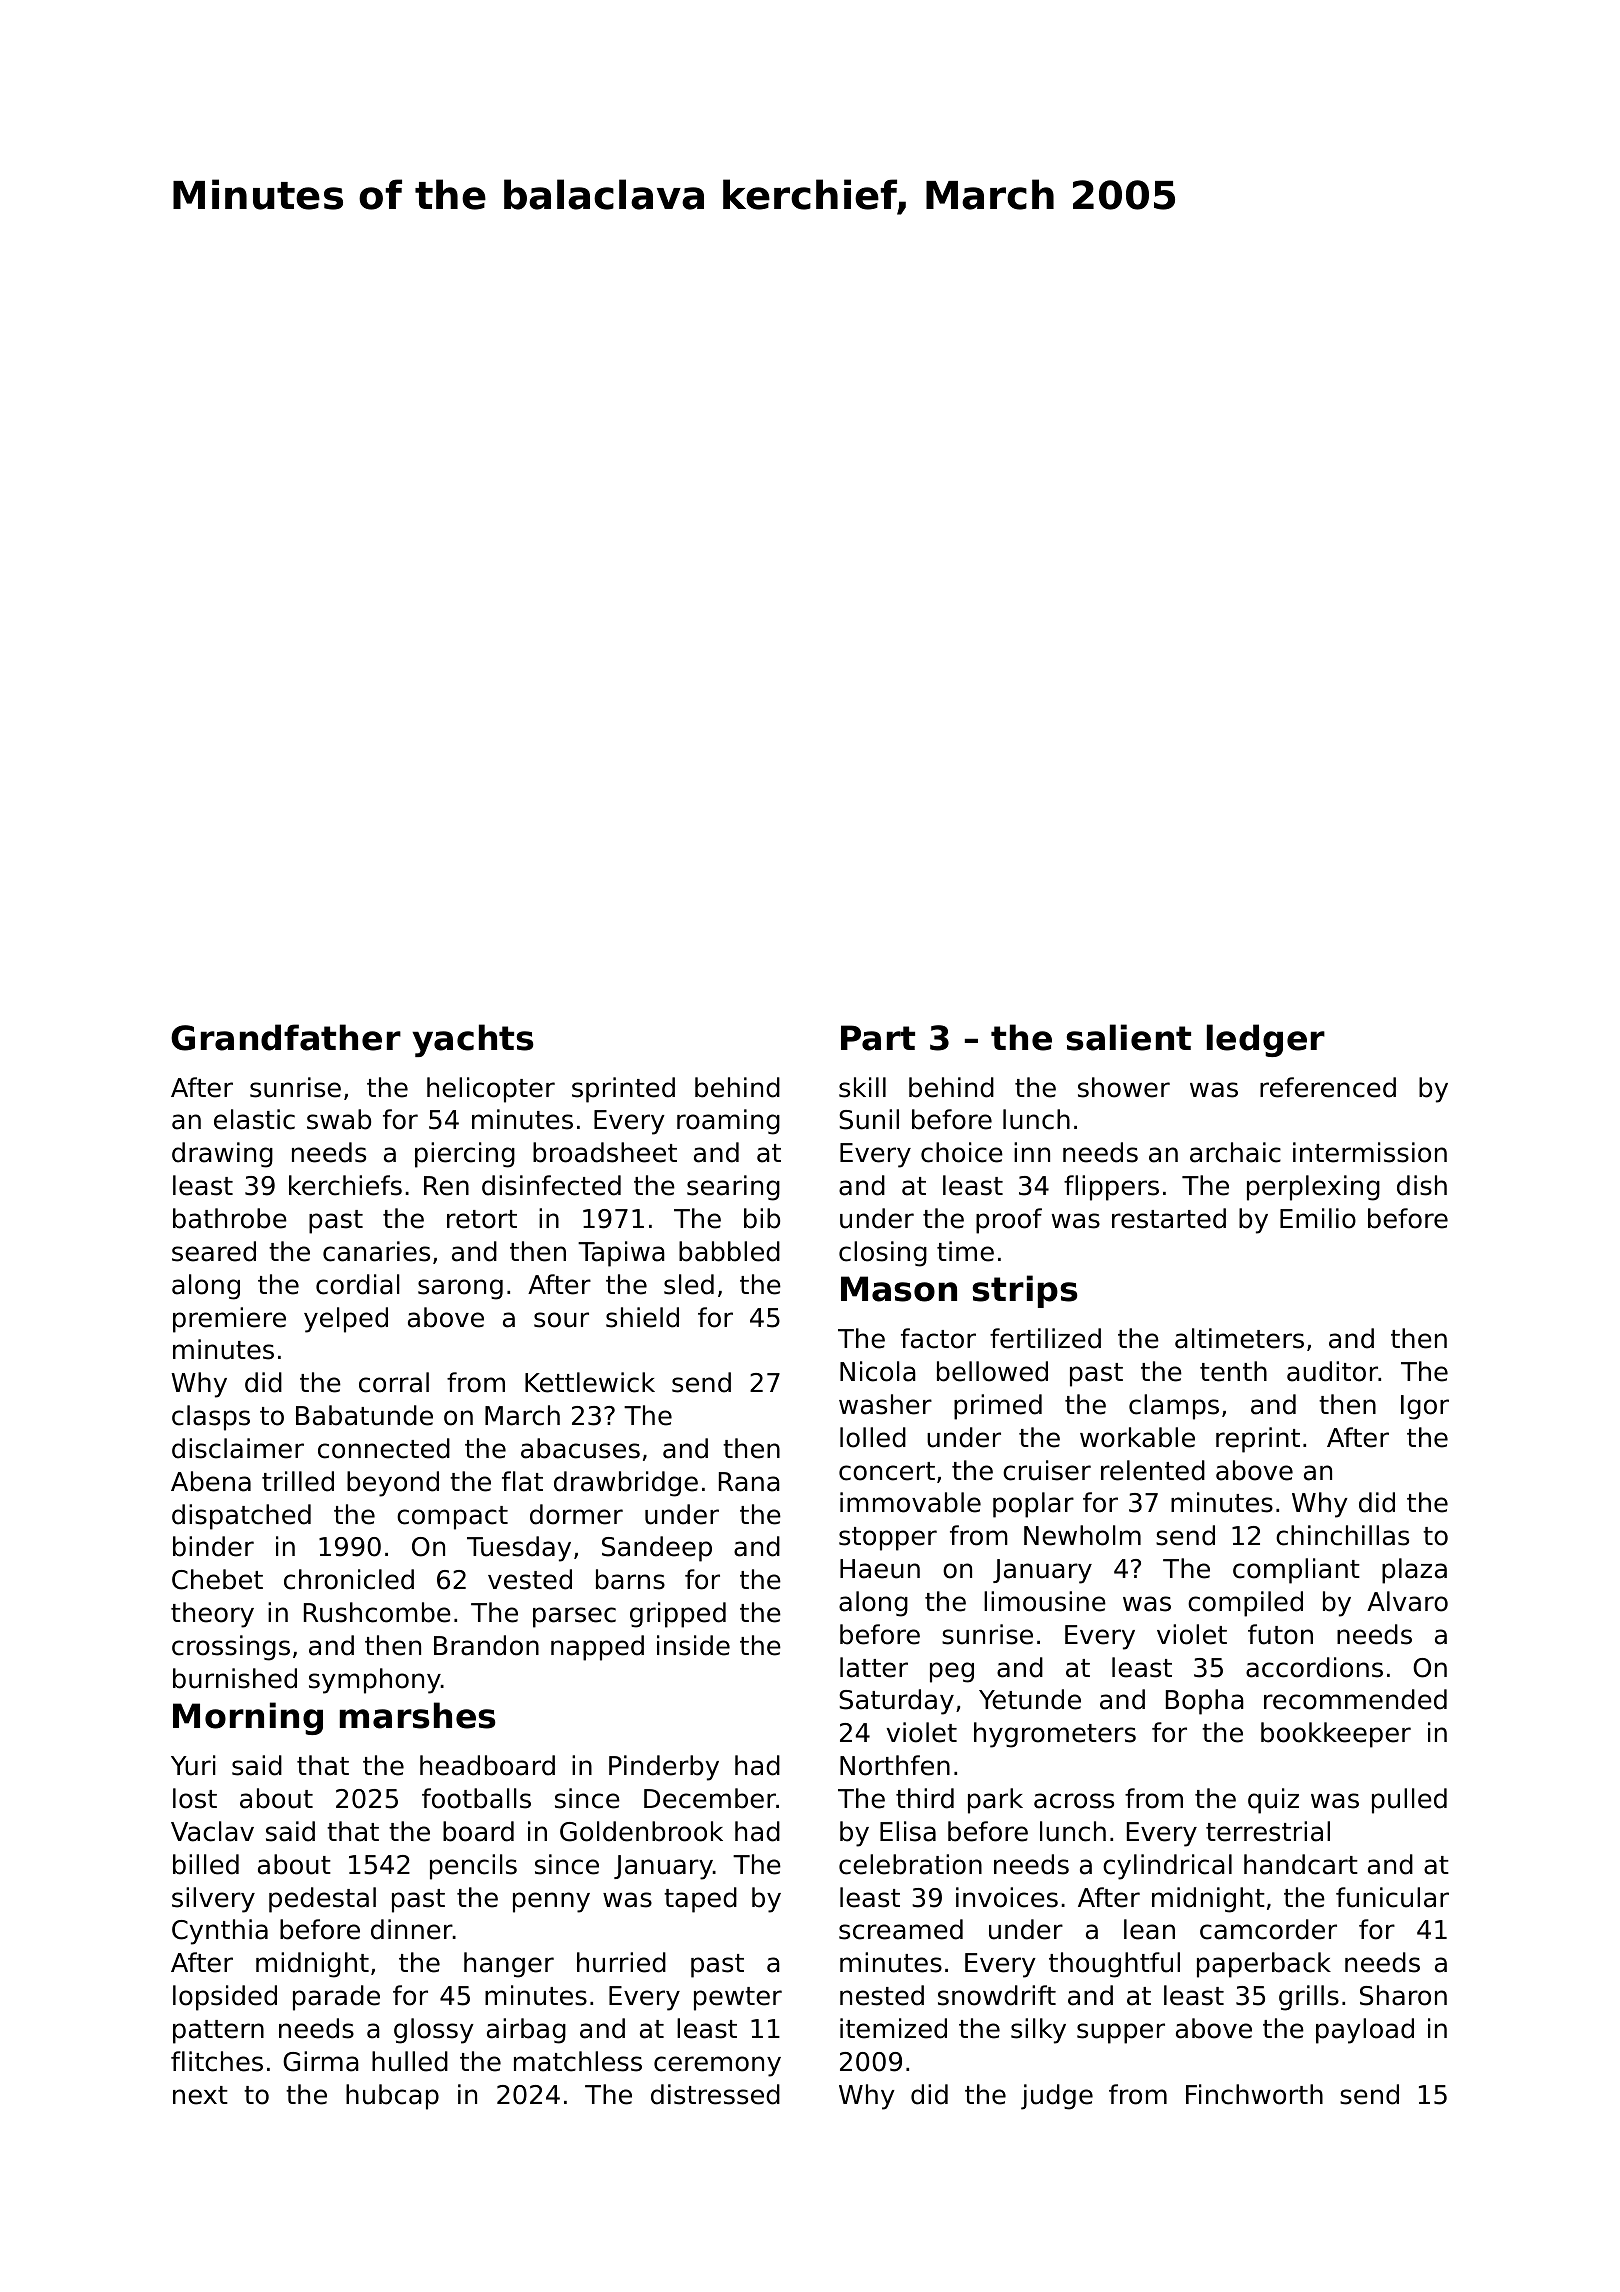 The height and width of the image is (2292, 1620). Describe the element at coordinates (1129, 1037) in the image. I see `salient` at that location.
